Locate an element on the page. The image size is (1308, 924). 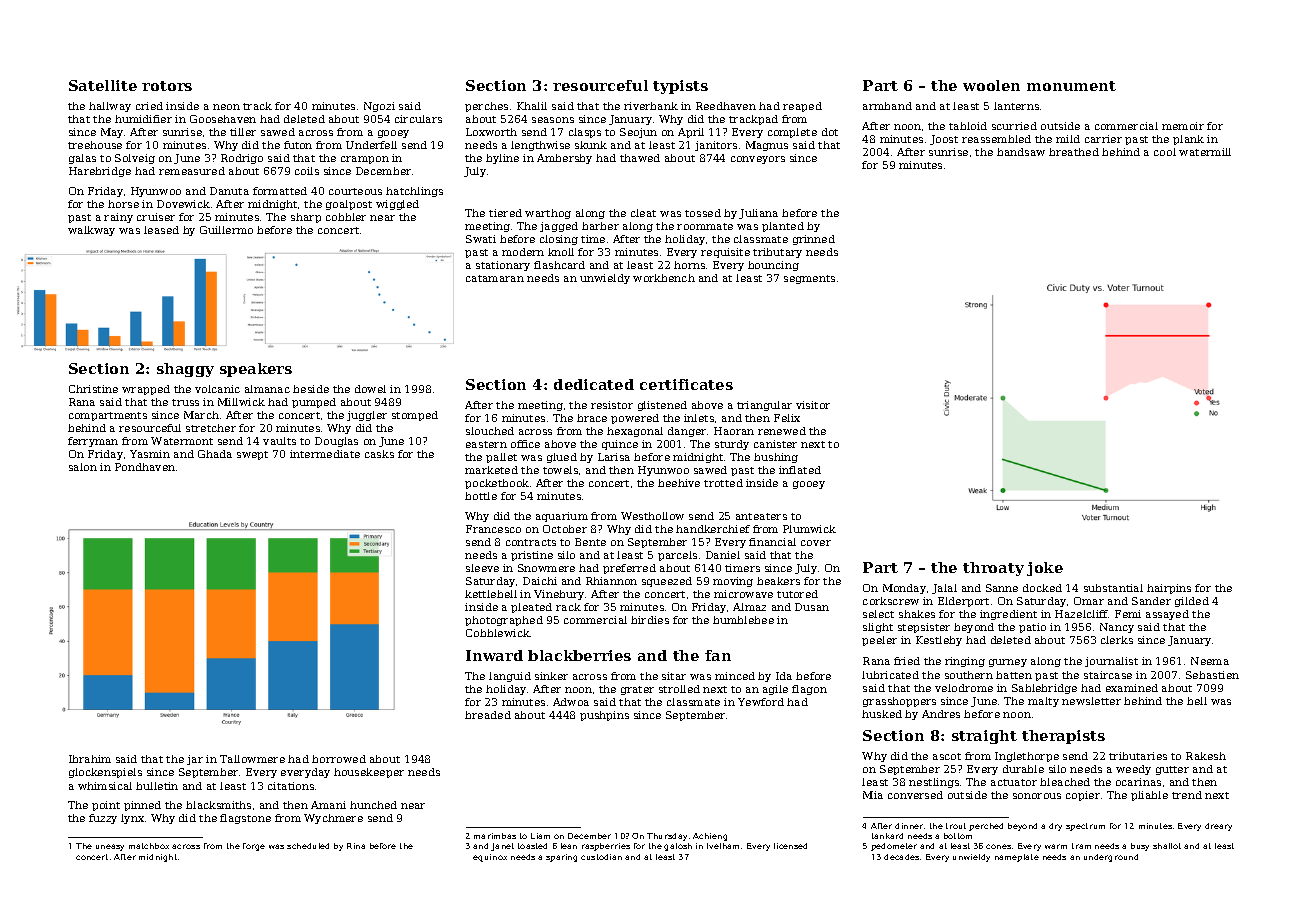
glued is located at coordinates (562, 458).
